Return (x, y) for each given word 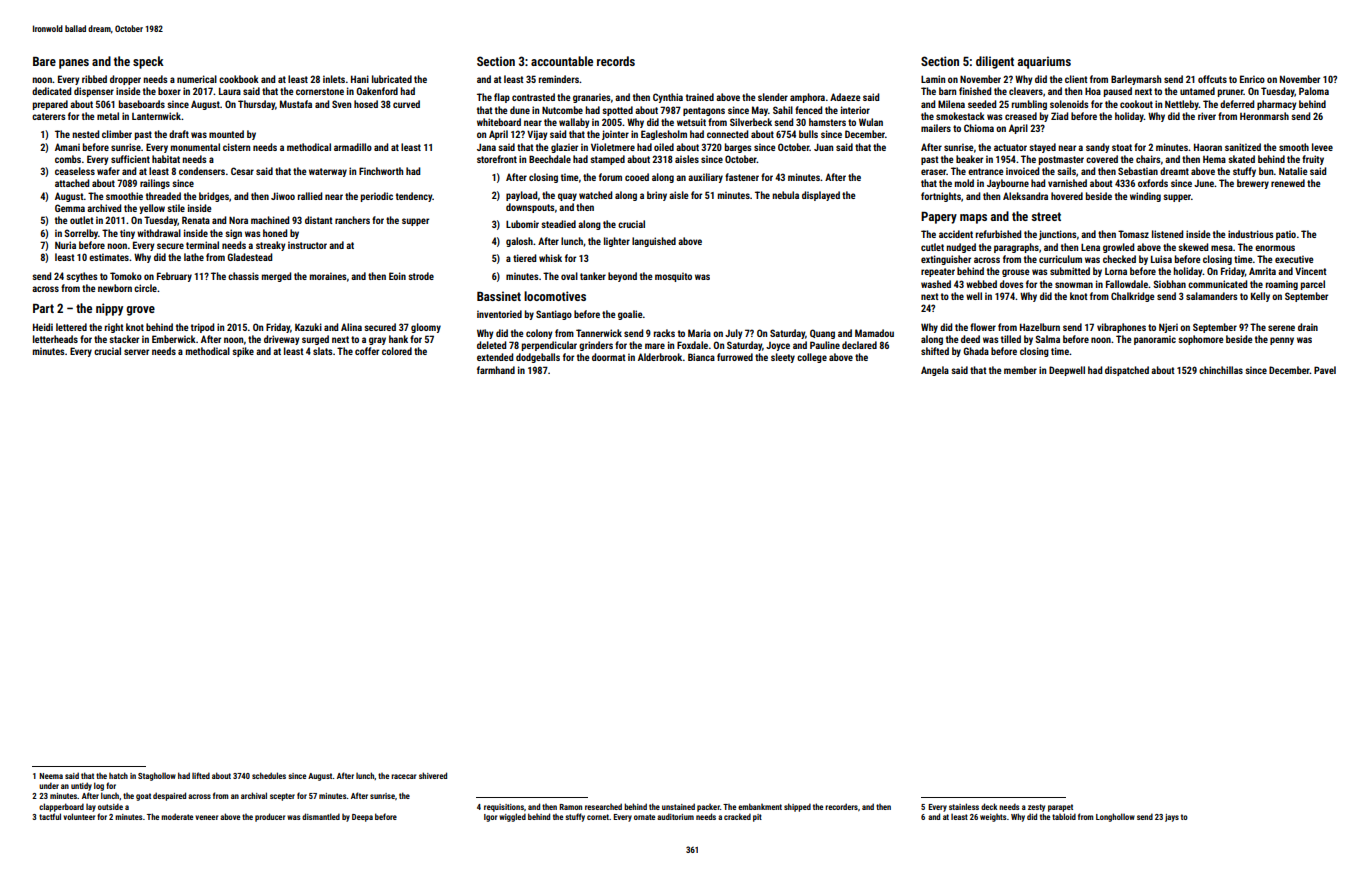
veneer (206, 817)
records (616, 61)
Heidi (43, 327)
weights (993, 818)
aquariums (1044, 62)
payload (522, 196)
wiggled (512, 817)
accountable (562, 61)
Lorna (1116, 271)
